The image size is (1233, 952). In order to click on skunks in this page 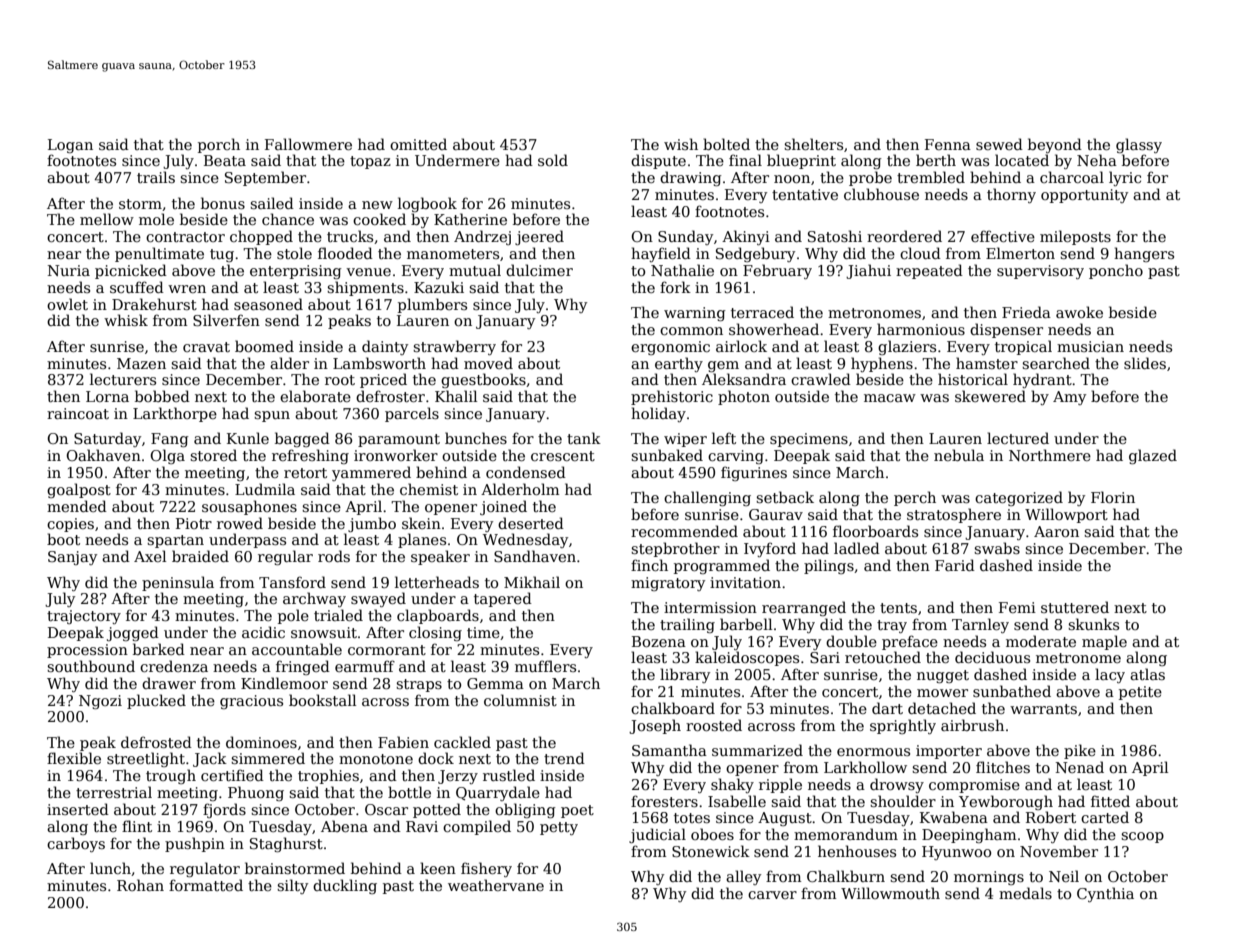, I will do `click(1093, 624)`.
